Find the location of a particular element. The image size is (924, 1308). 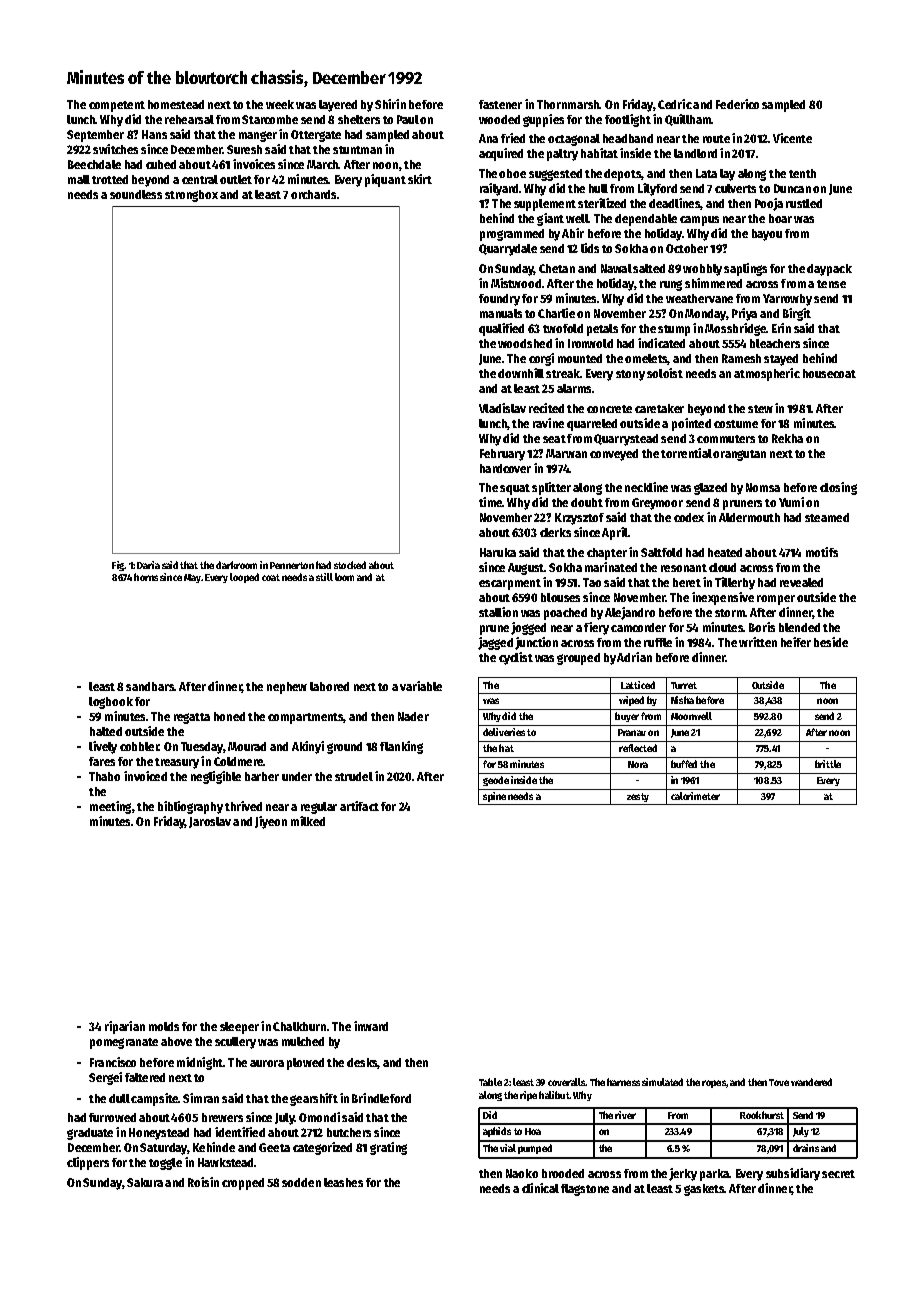

identified is located at coordinates (240, 1132).
